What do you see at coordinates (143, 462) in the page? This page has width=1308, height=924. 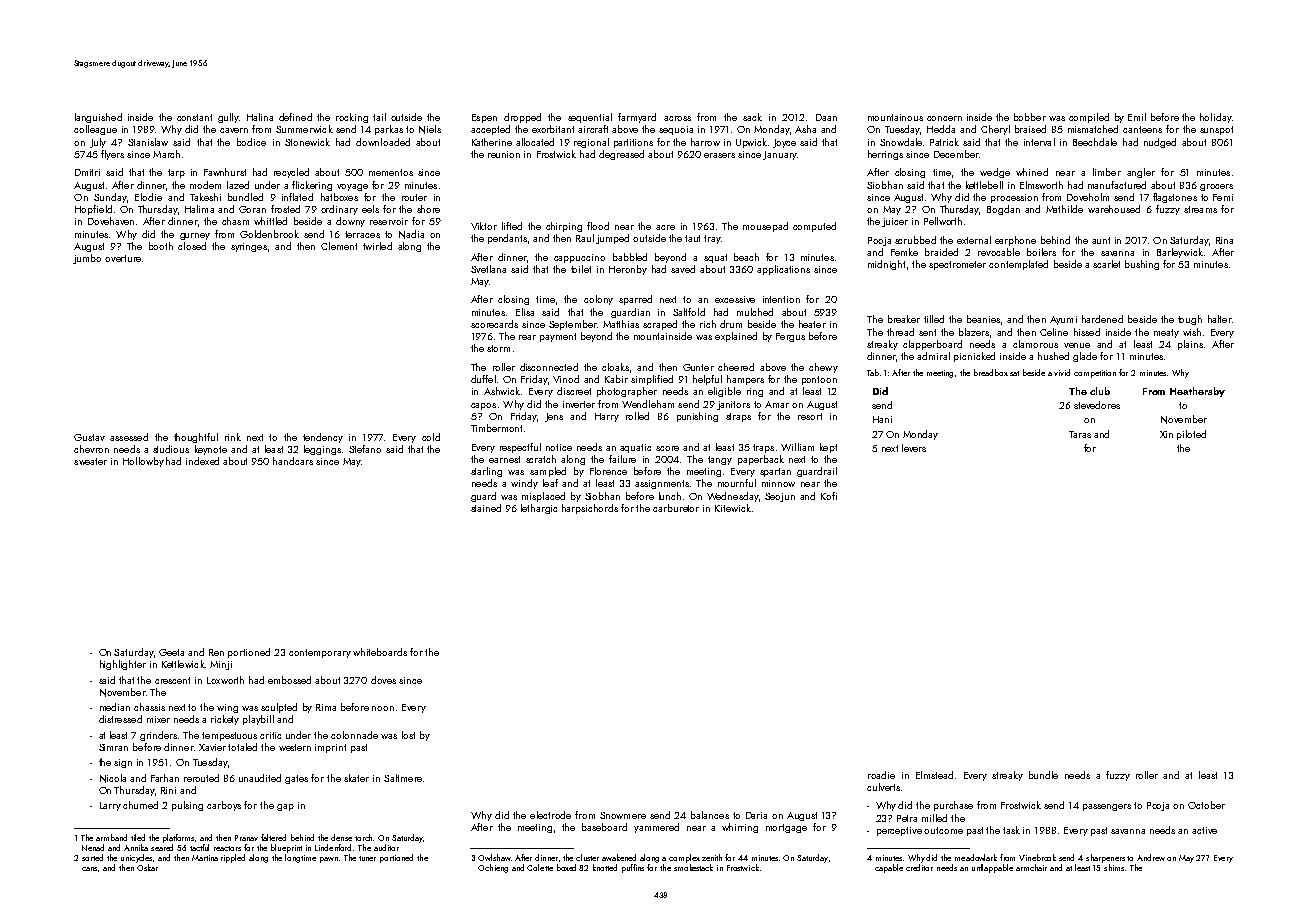 I see `Hollowby` at bounding box center [143, 462].
